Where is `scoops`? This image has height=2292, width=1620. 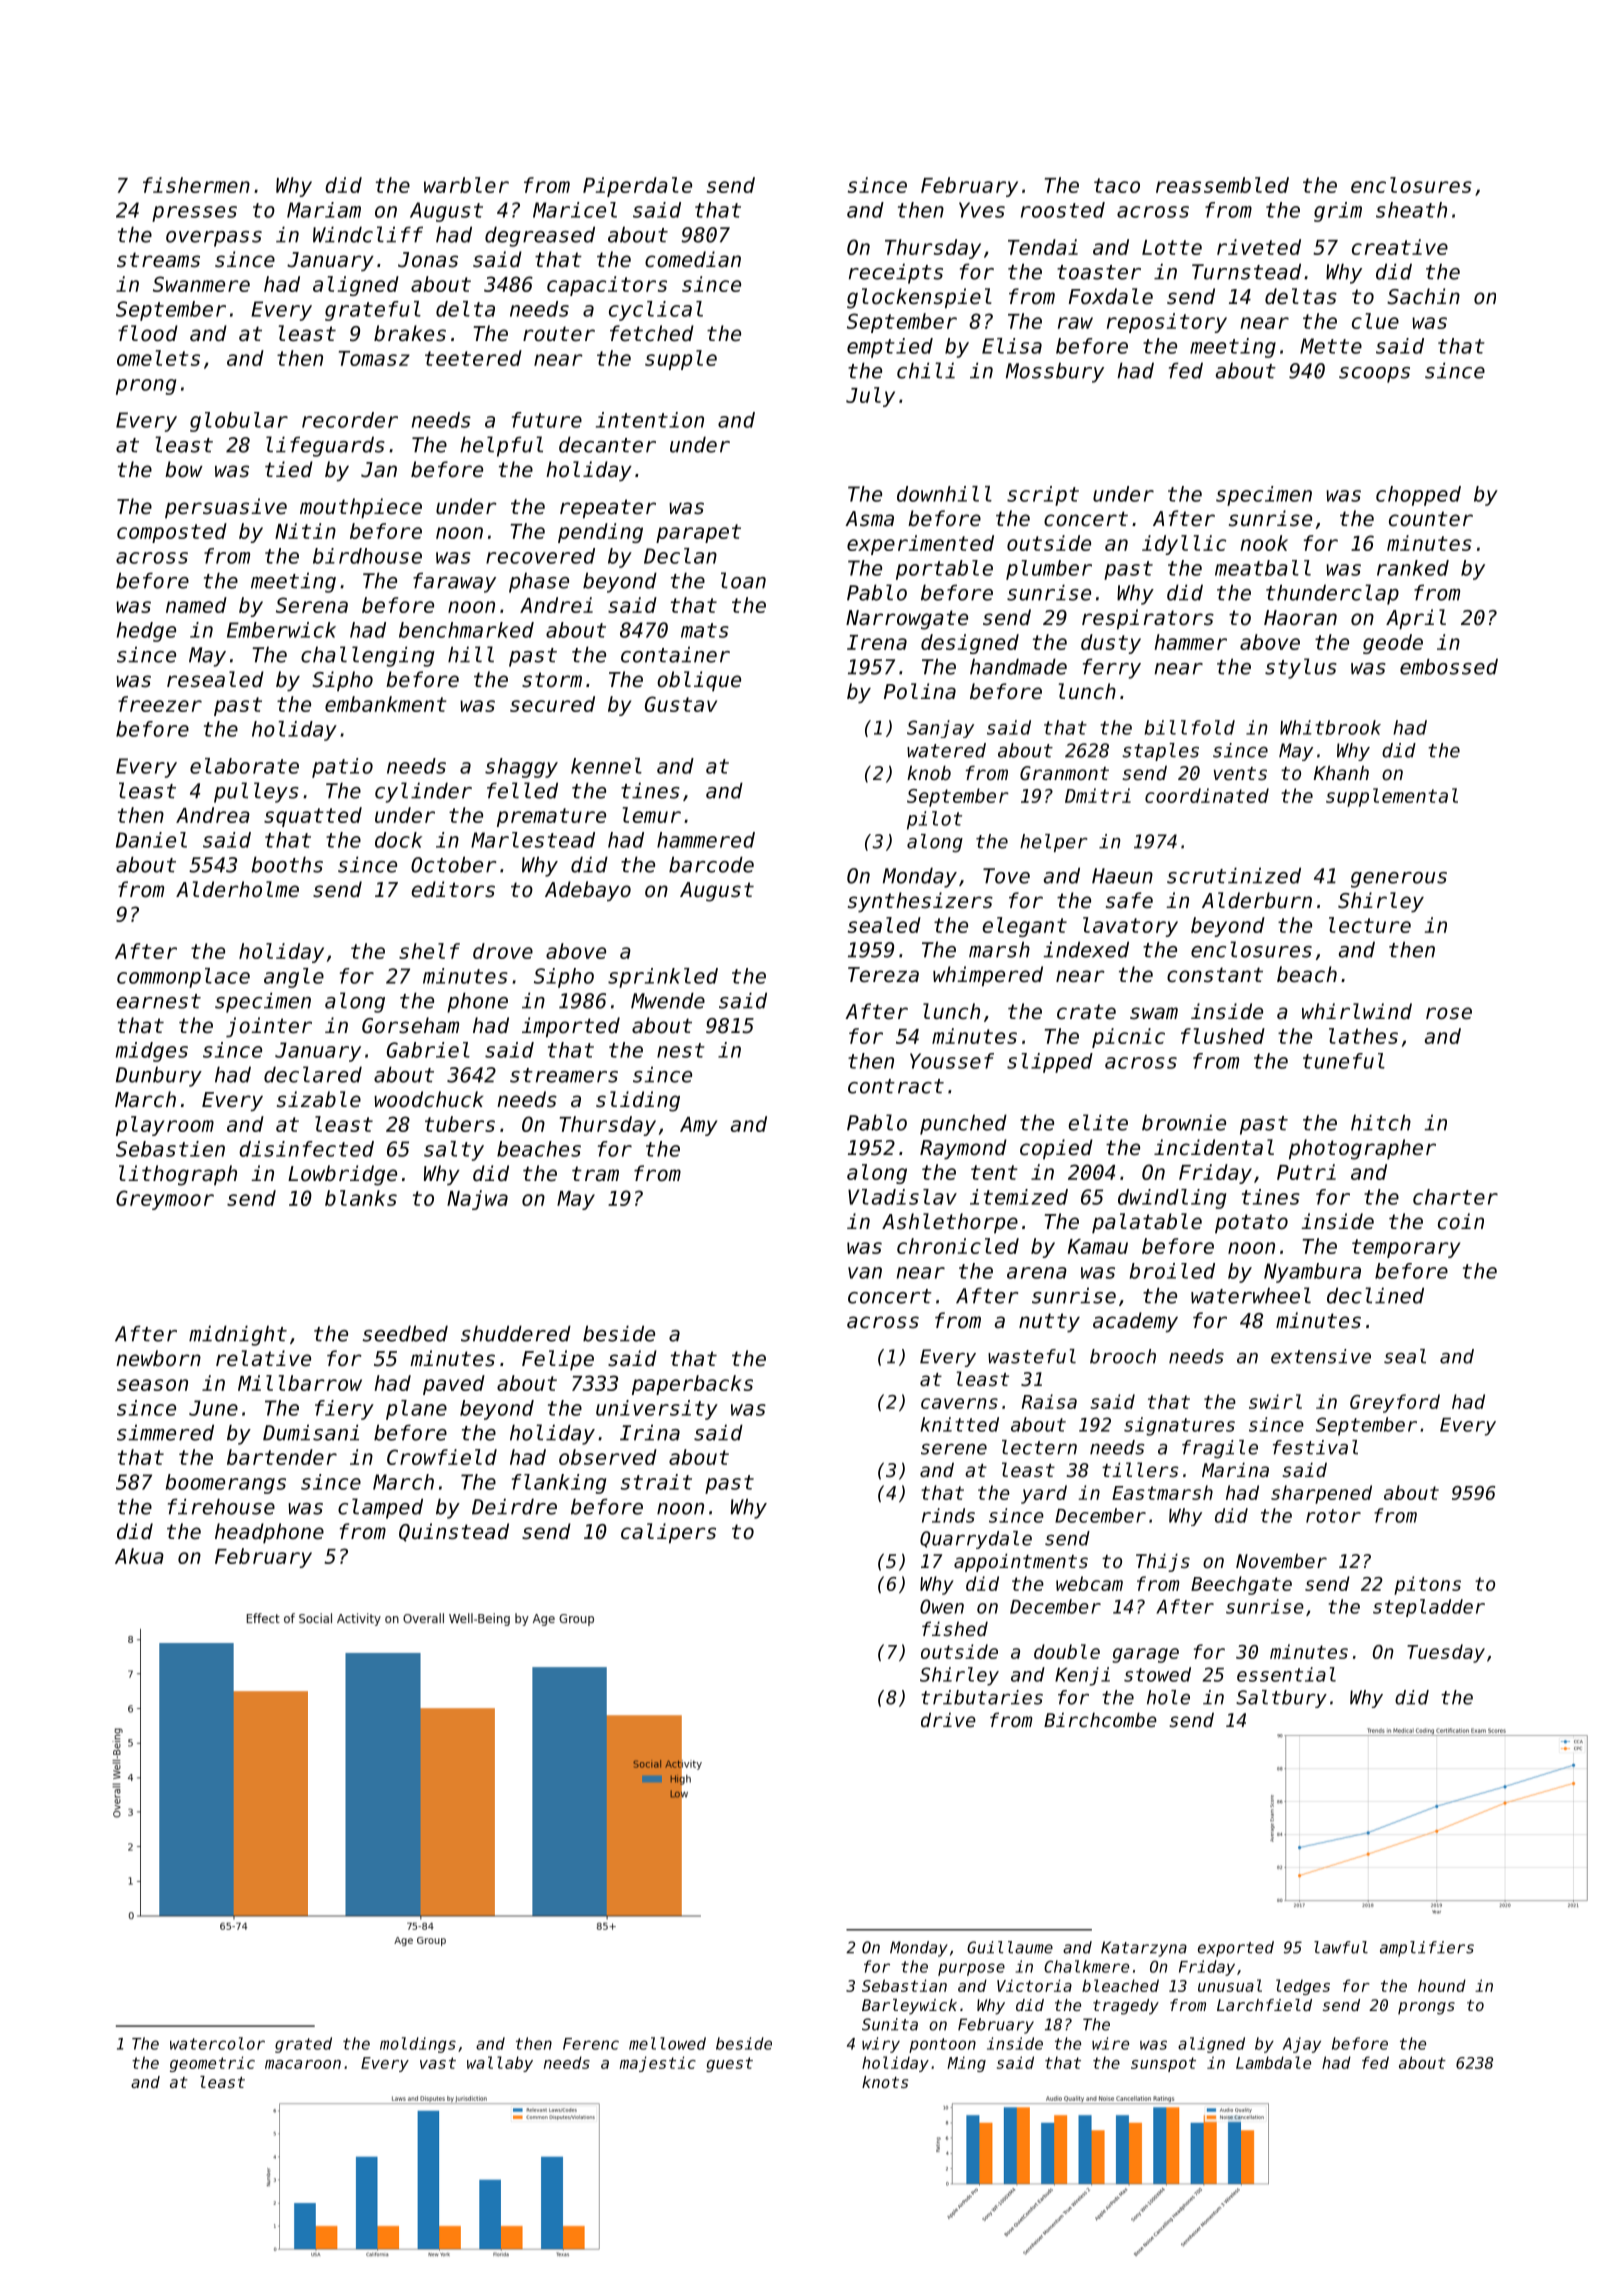
scoops is located at coordinates (1374, 375).
